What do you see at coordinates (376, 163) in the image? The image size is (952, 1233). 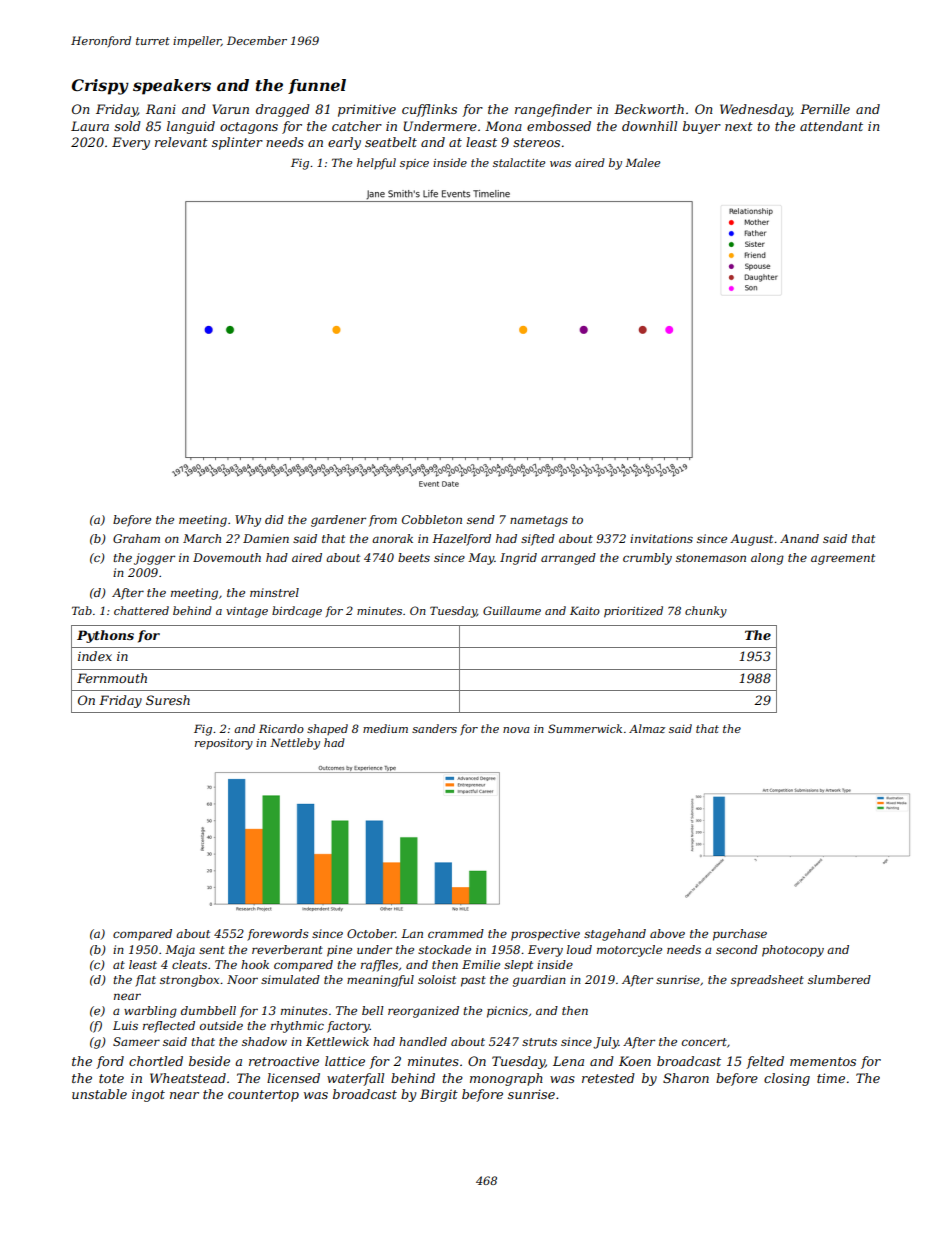 I see `helpful` at bounding box center [376, 163].
